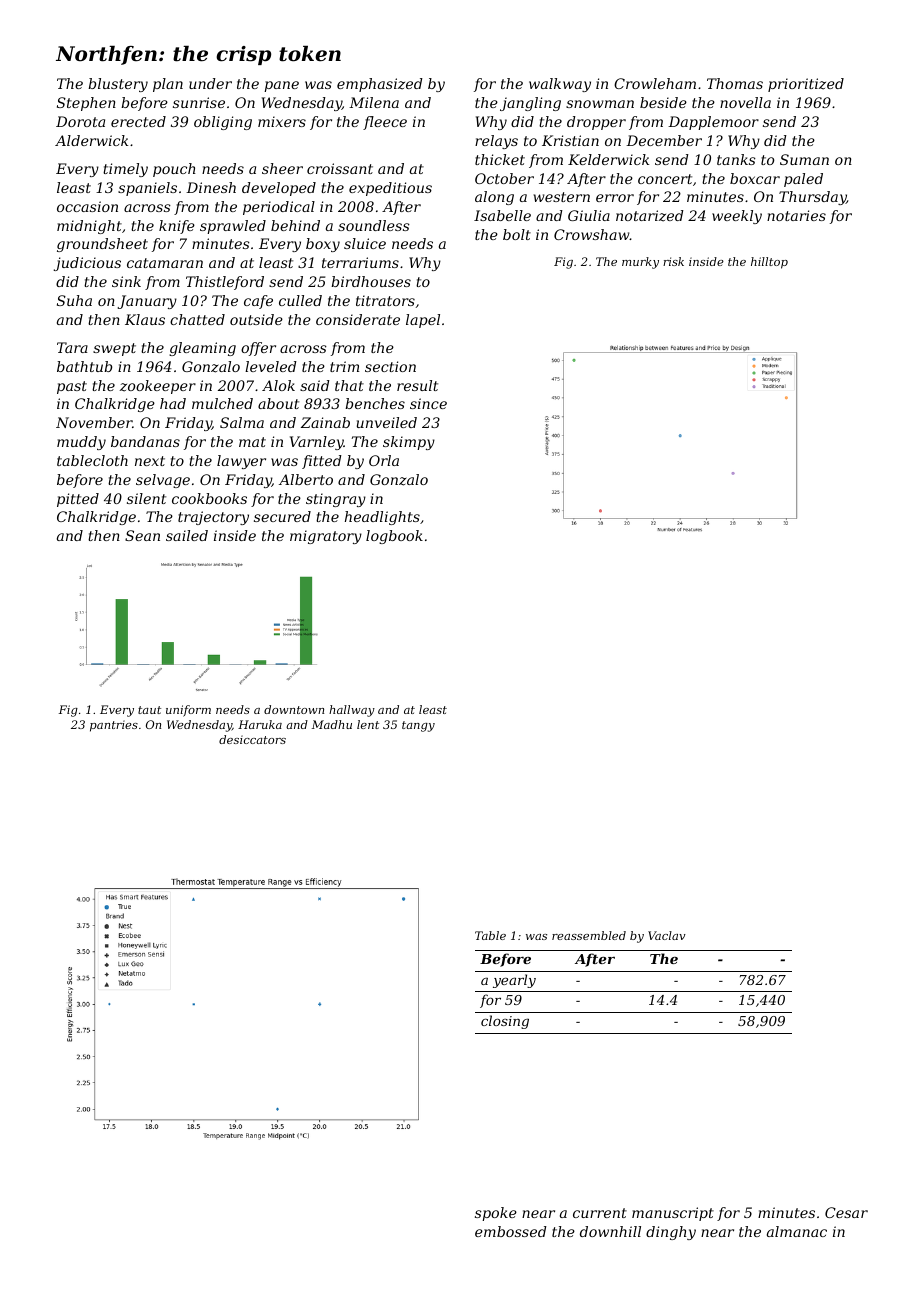  I want to click on notaries, so click(796, 215).
